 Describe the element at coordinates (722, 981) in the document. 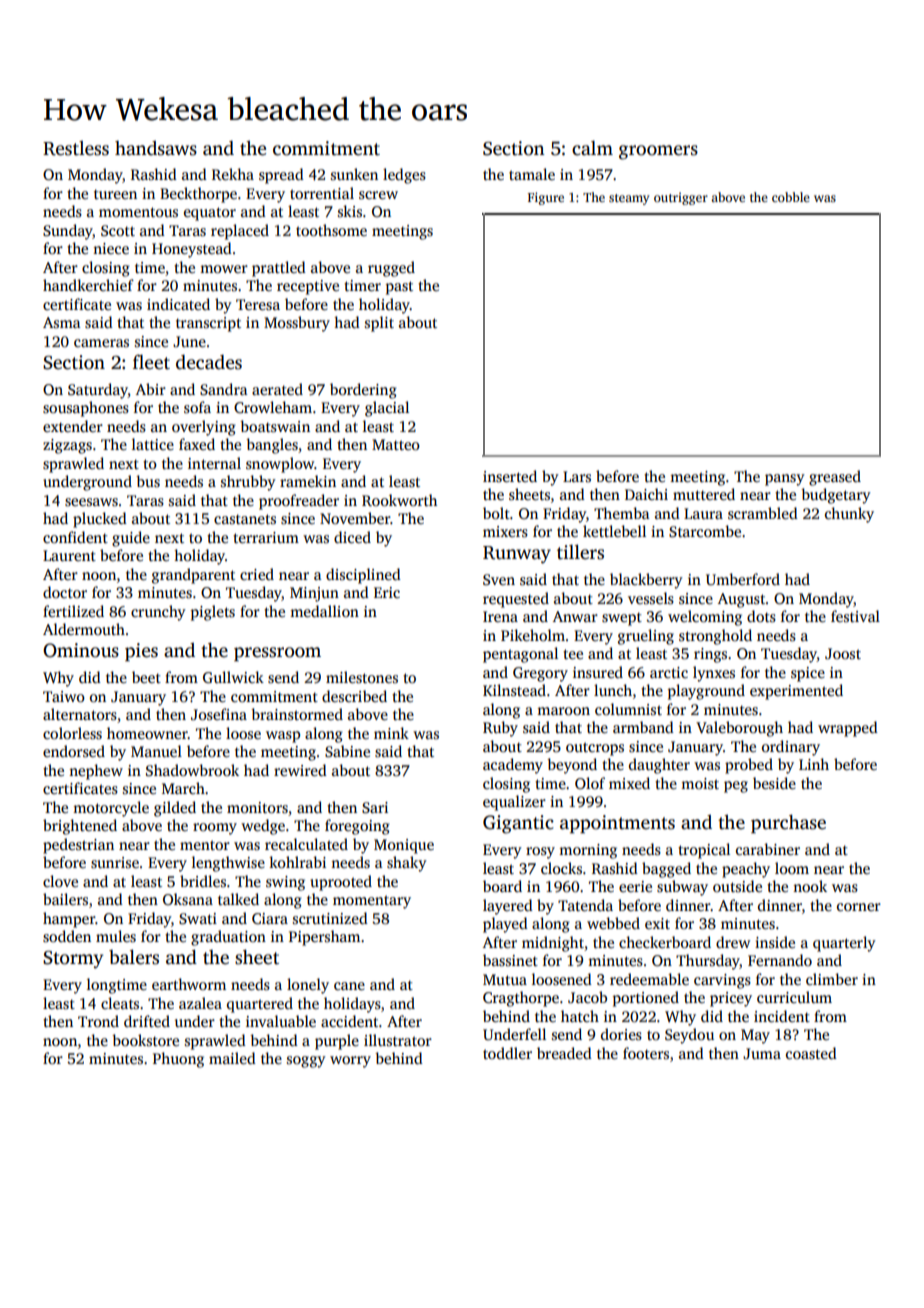

I see `carvings` at that location.
